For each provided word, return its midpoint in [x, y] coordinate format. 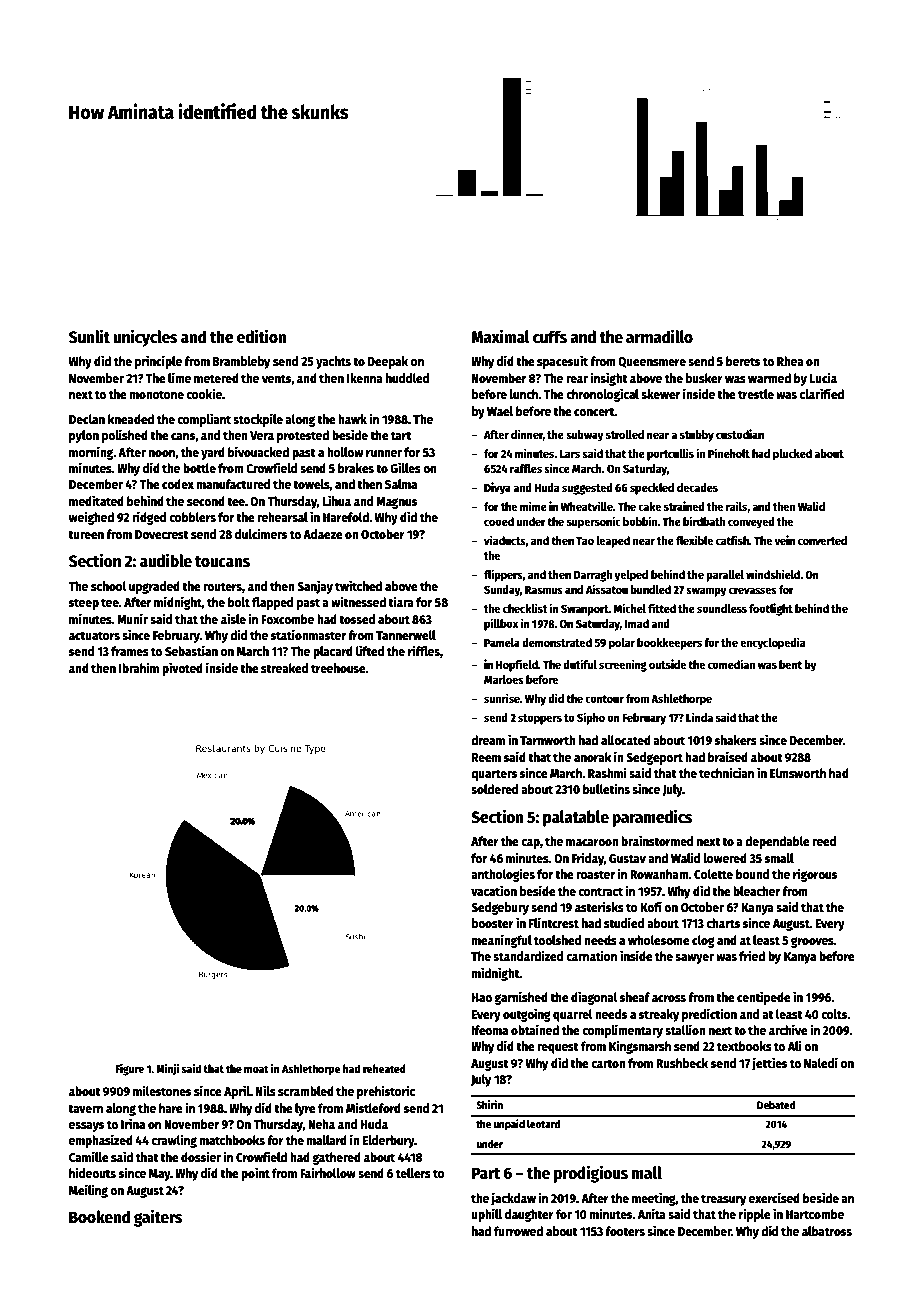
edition [261, 336]
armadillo [659, 336]
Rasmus [544, 590]
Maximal [500, 336]
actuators [94, 635]
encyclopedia [772, 643]
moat [256, 1069]
